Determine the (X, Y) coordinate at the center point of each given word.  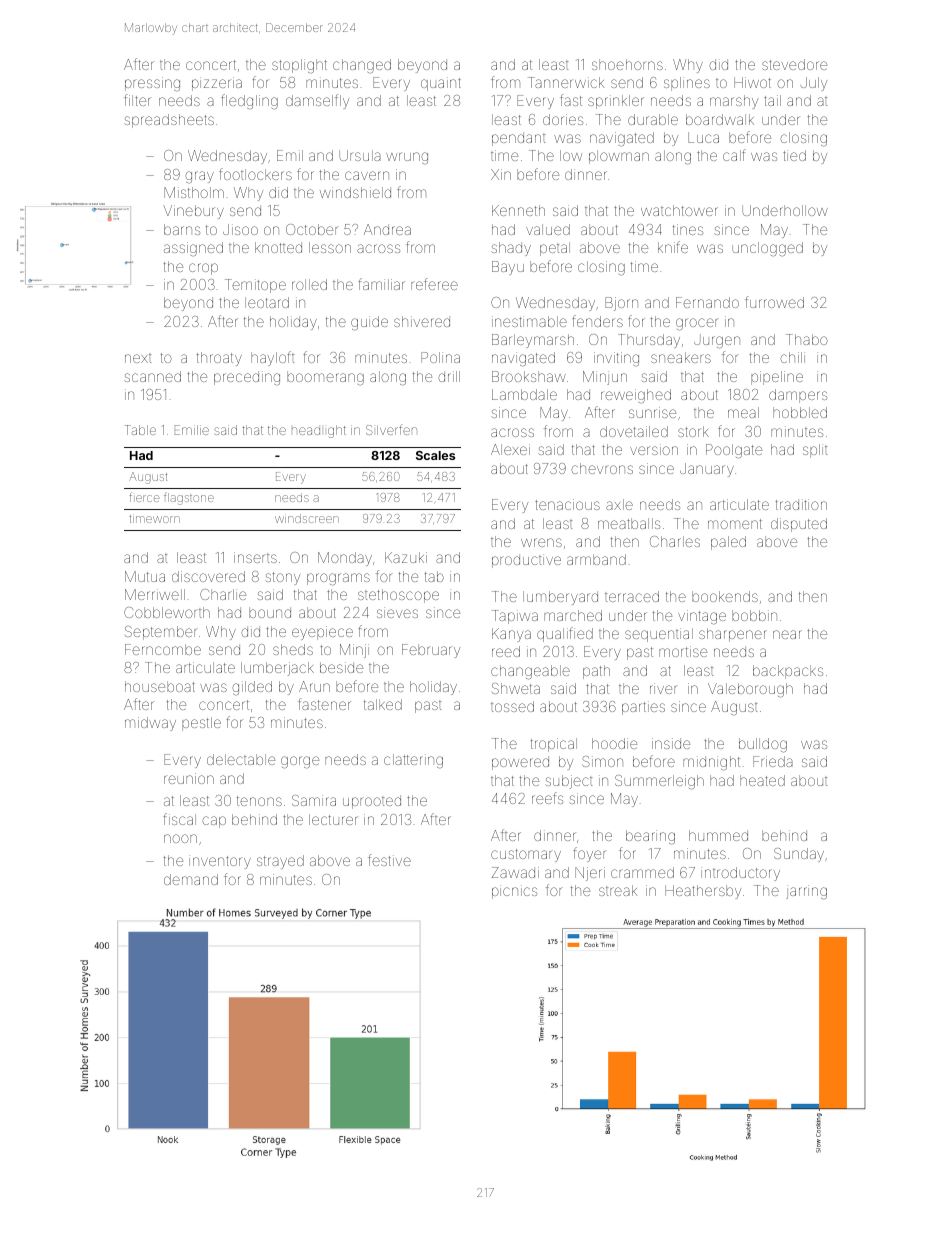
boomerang (325, 378)
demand (191, 879)
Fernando (707, 302)
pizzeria (217, 84)
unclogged (767, 249)
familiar (381, 284)
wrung (407, 158)
